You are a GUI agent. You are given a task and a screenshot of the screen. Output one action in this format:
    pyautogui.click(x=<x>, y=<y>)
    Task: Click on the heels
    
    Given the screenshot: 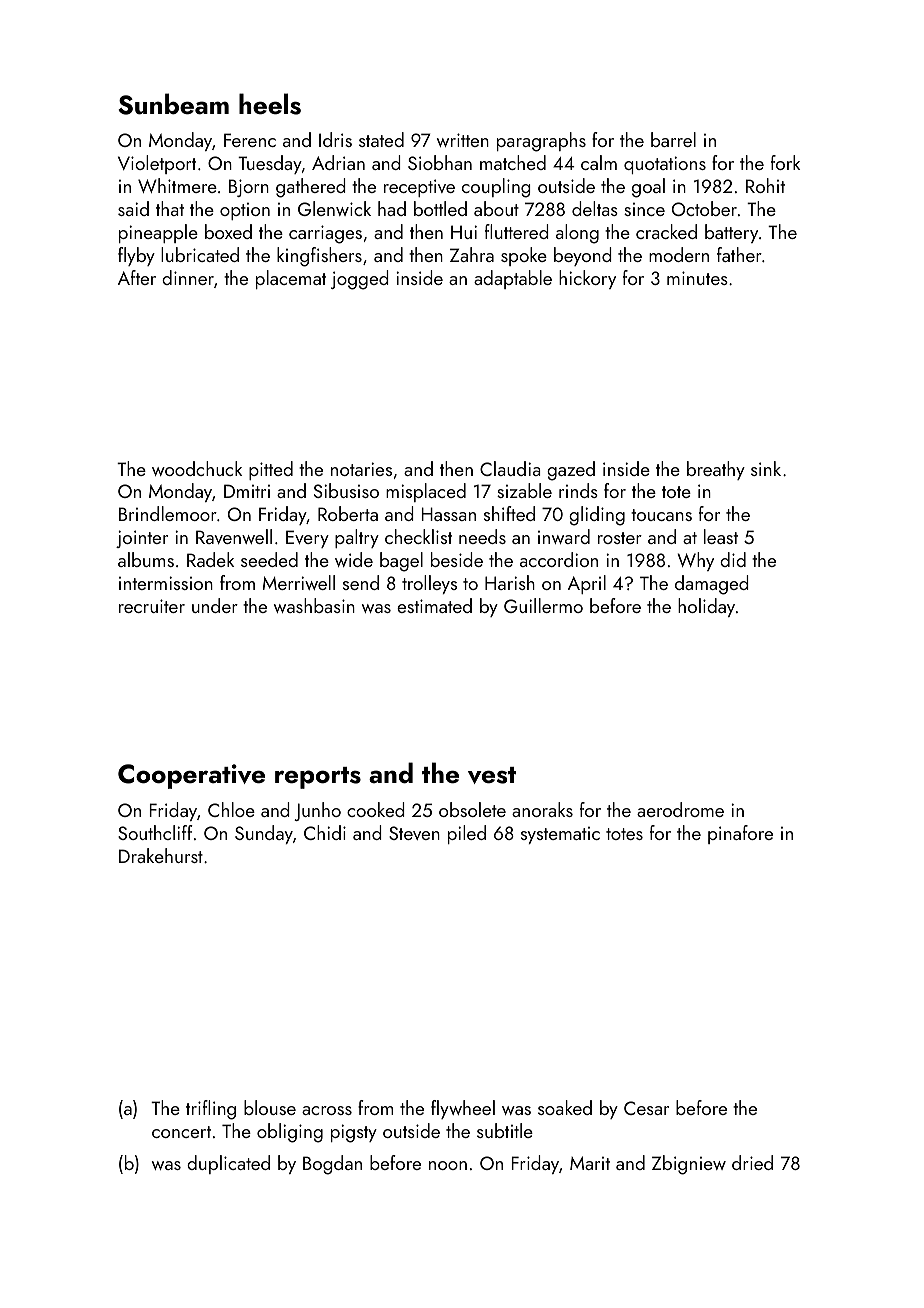 What is the action you would take?
    pyautogui.click(x=270, y=104)
